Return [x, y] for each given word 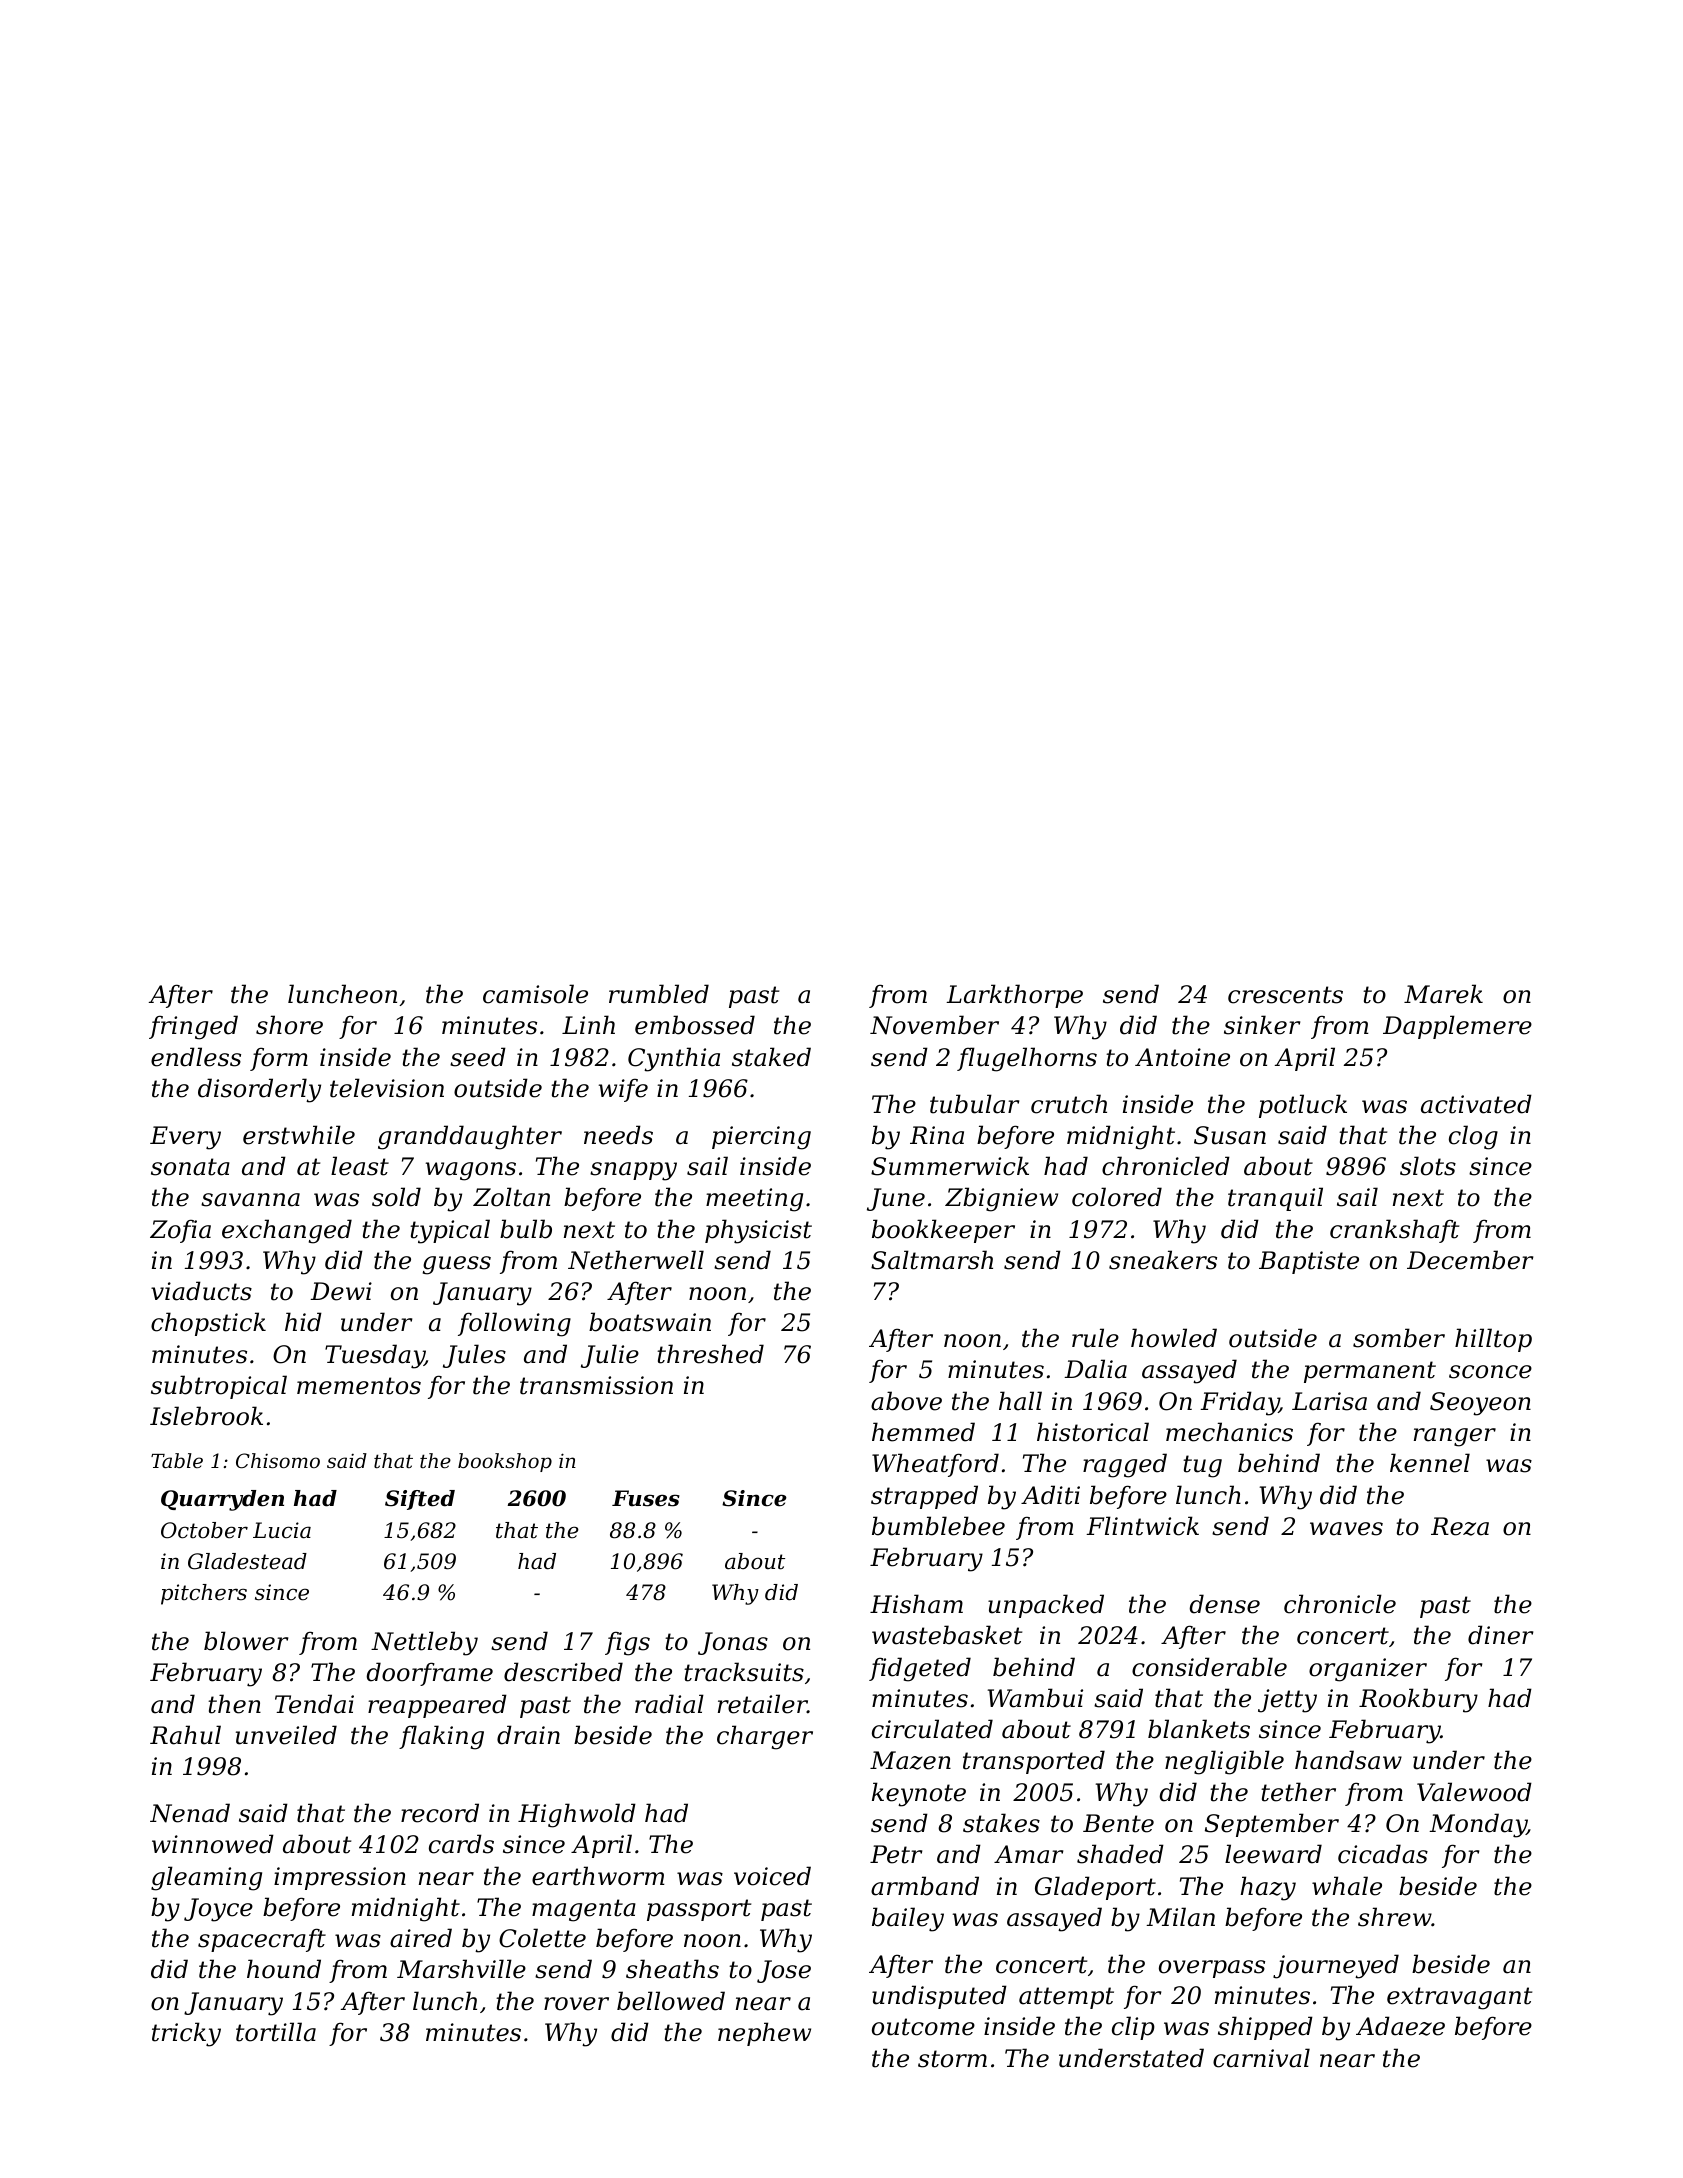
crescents [1285, 995]
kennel [1430, 1463]
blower [246, 1641]
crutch [1069, 1104]
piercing [761, 1138]
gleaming [206, 1878]
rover [576, 2004]
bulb [526, 1229]
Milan [1180, 1917]
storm [952, 2059]
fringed [193, 1027]
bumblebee [938, 1526]
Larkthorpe [1014, 996]
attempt [1066, 1998]
